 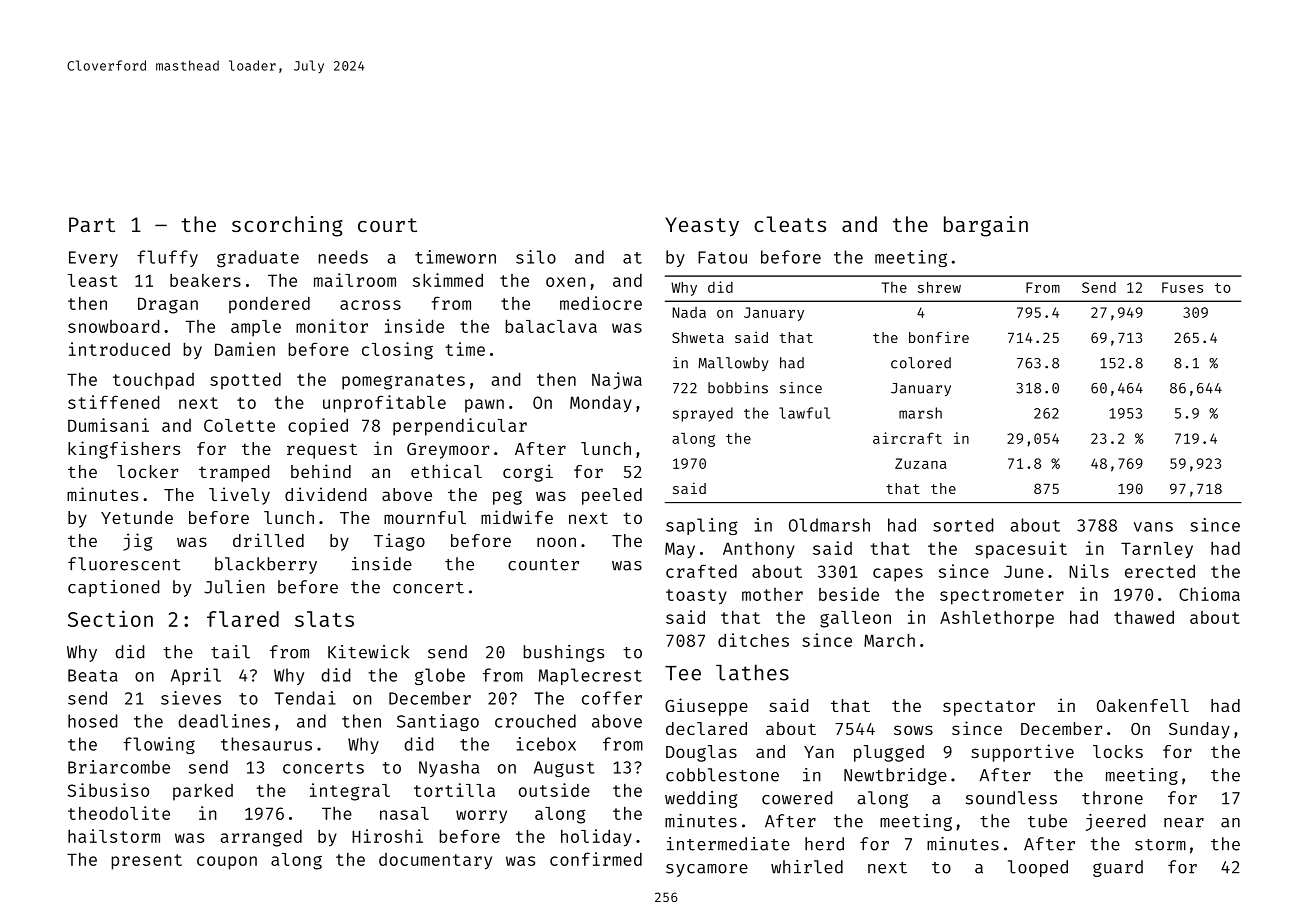 I want to click on Dumisani, so click(x=108, y=425).
